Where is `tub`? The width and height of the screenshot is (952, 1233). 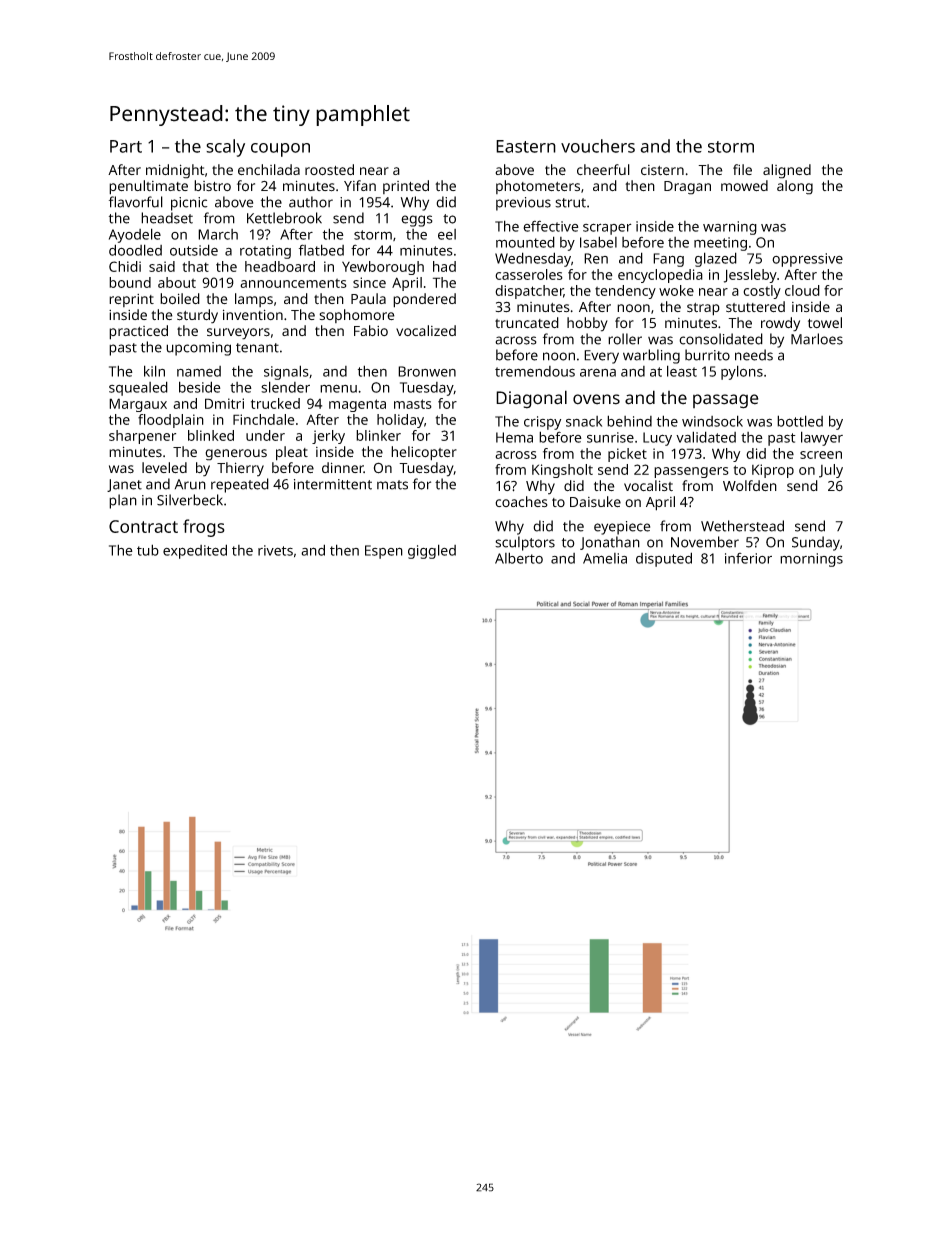
tub is located at coordinates (148, 550).
